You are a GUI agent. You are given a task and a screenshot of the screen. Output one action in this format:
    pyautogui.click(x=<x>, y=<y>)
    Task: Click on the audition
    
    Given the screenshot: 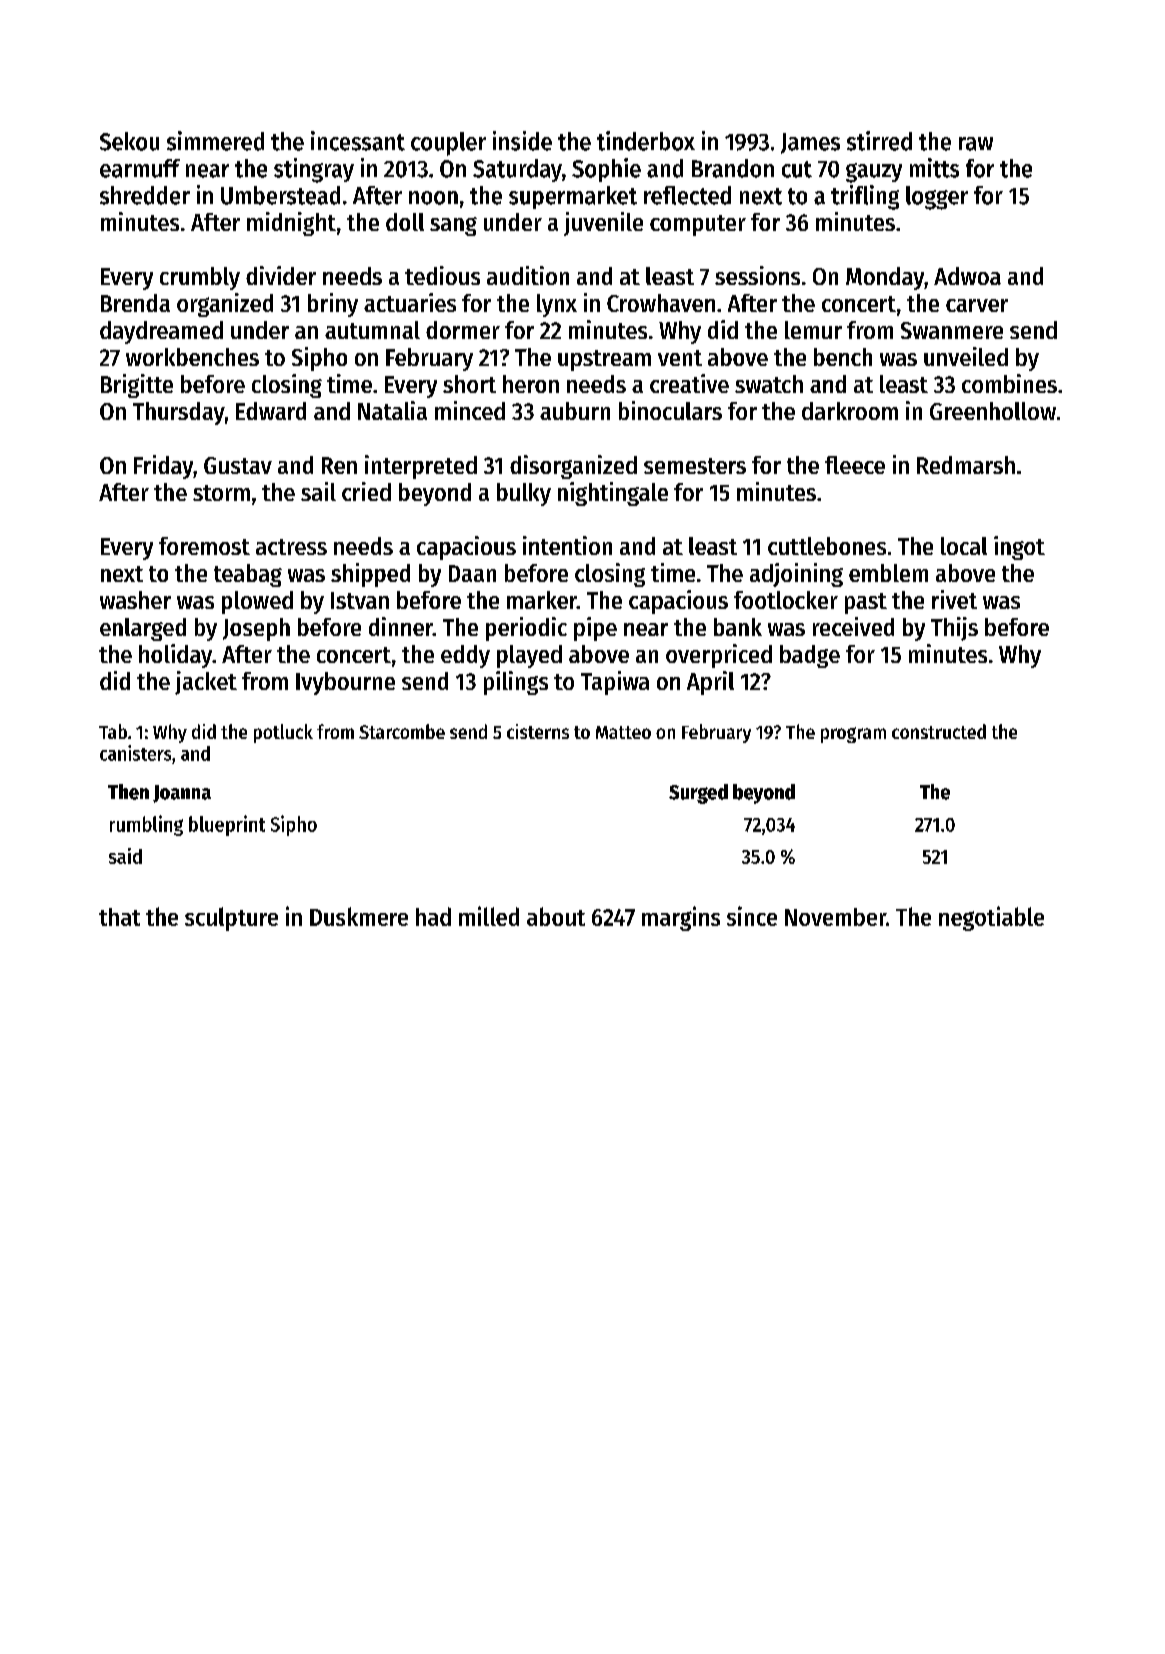 What is the action you would take?
    pyautogui.click(x=528, y=275)
